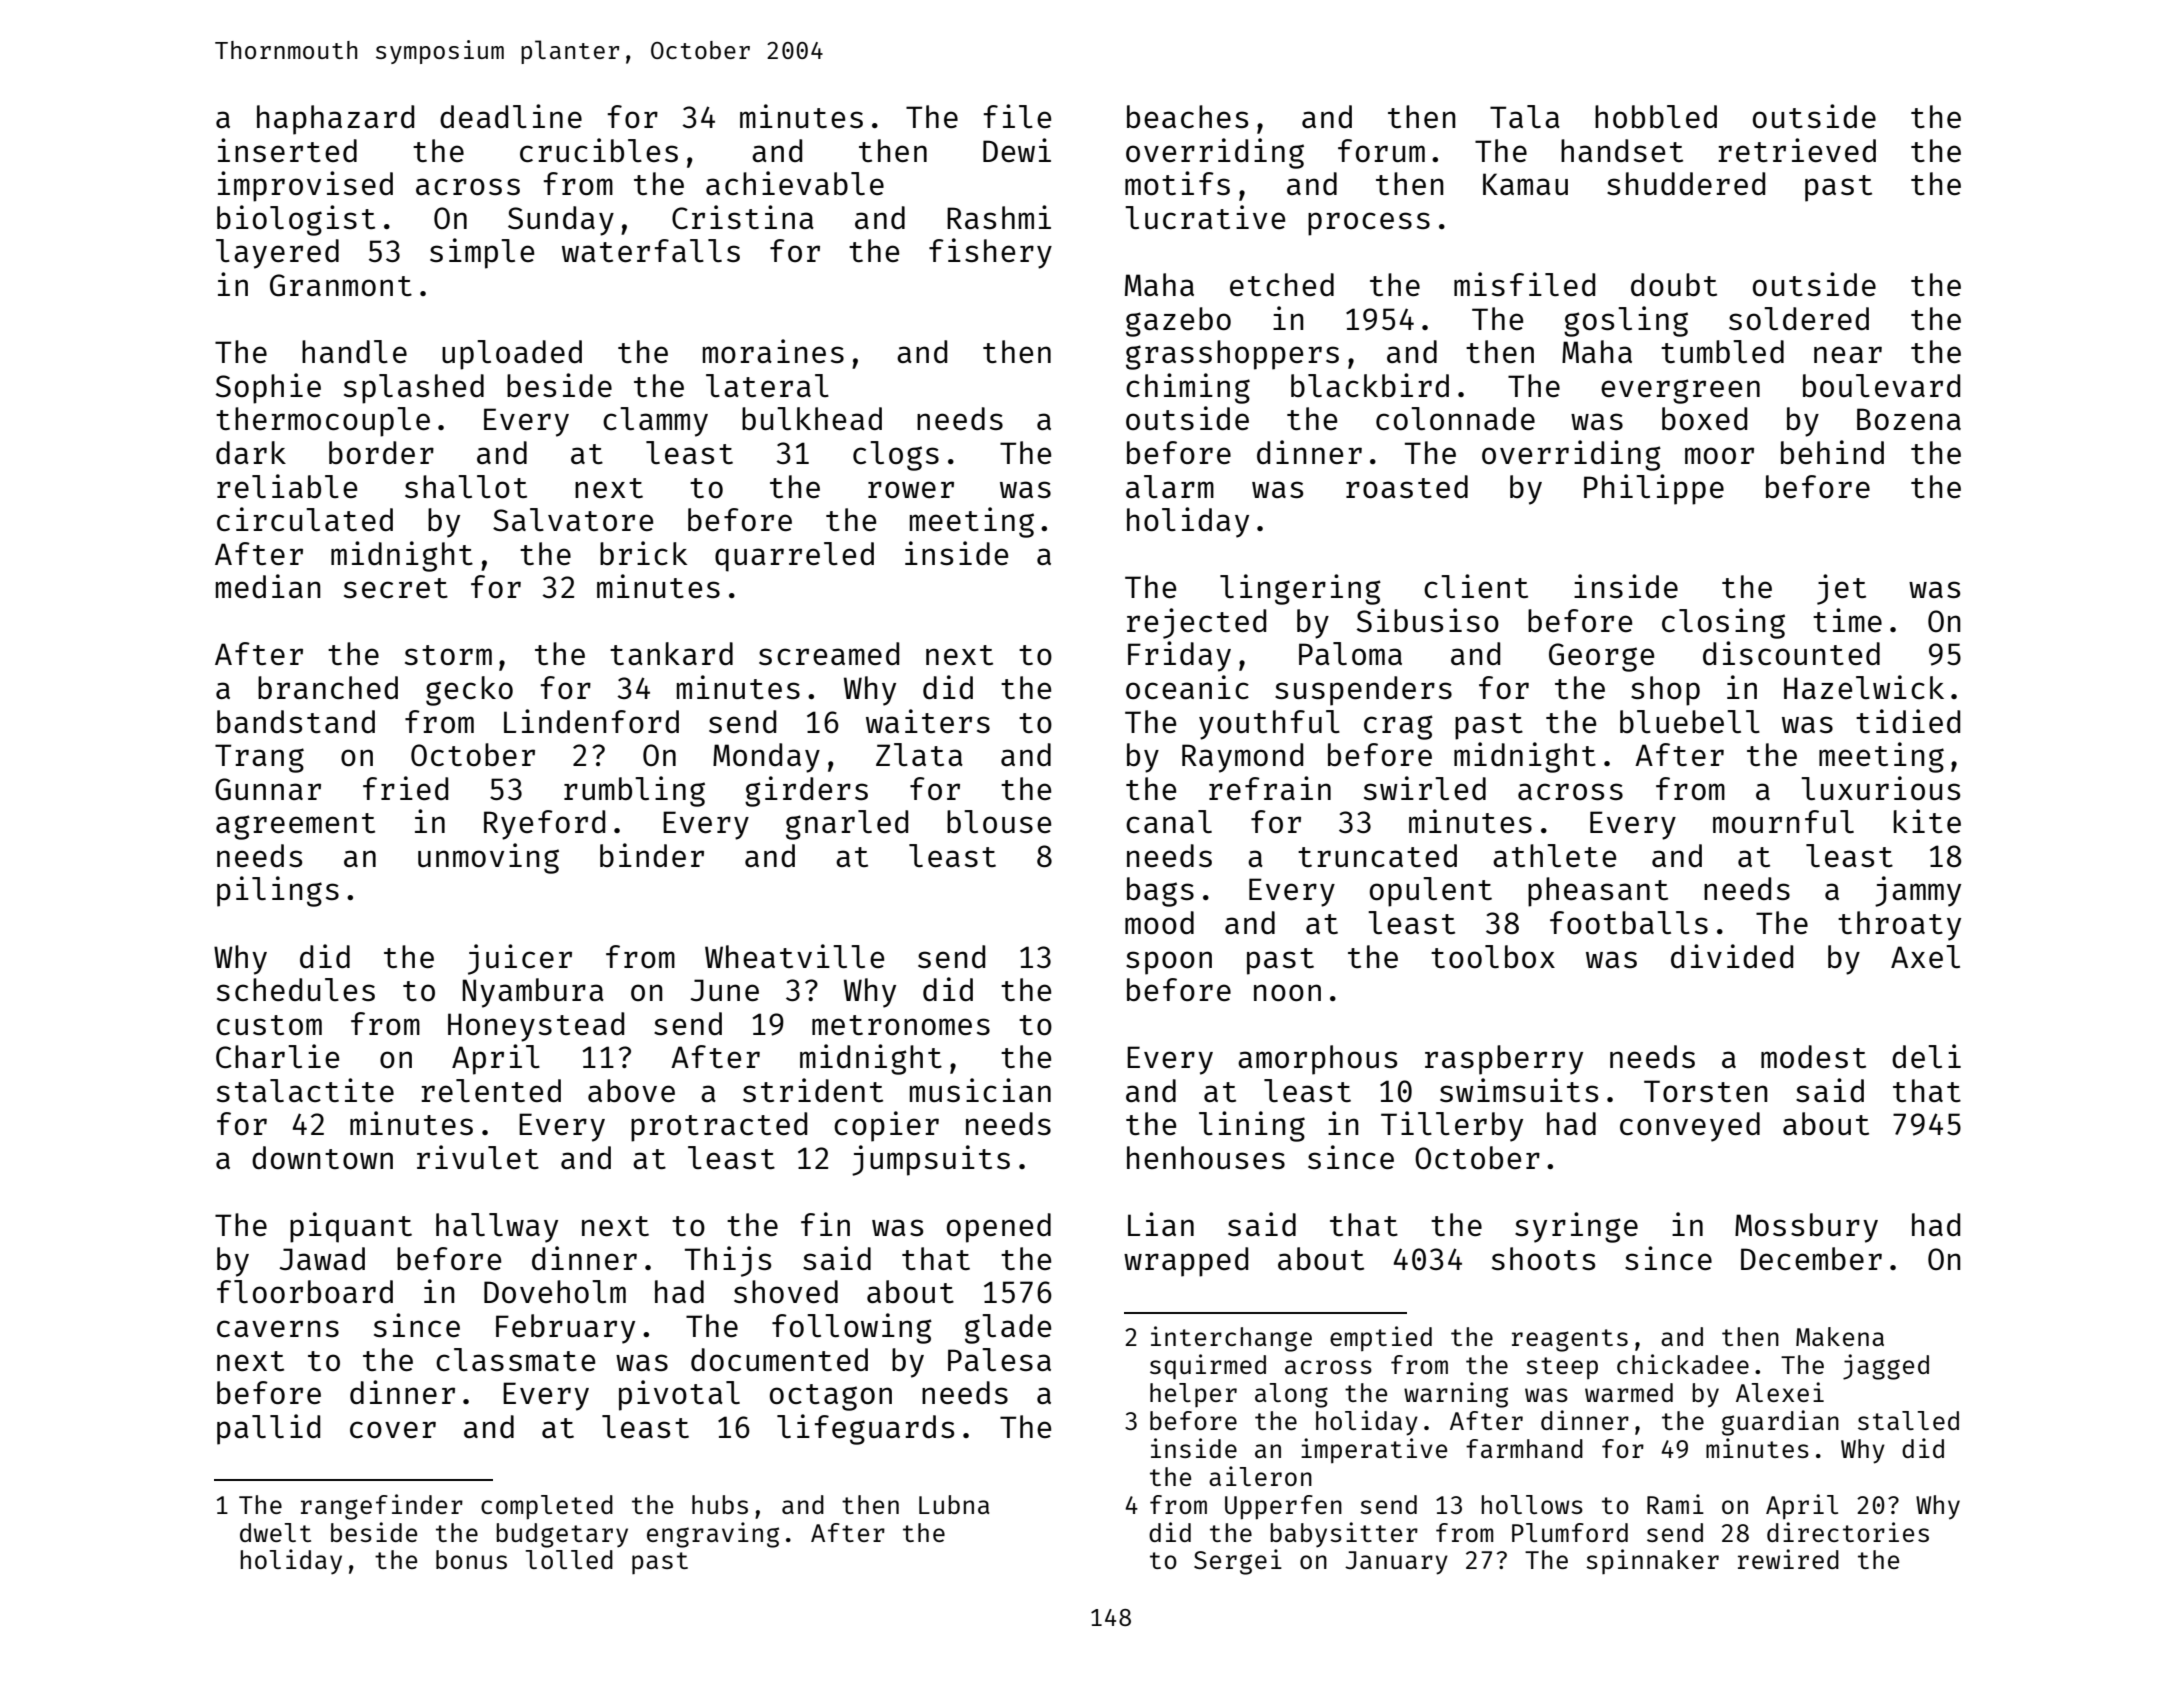 Image resolution: width=2178 pixels, height=1683 pixels. Describe the element at coordinates (1880, 788) in the screenshot. I see `luxurious` at that location.
